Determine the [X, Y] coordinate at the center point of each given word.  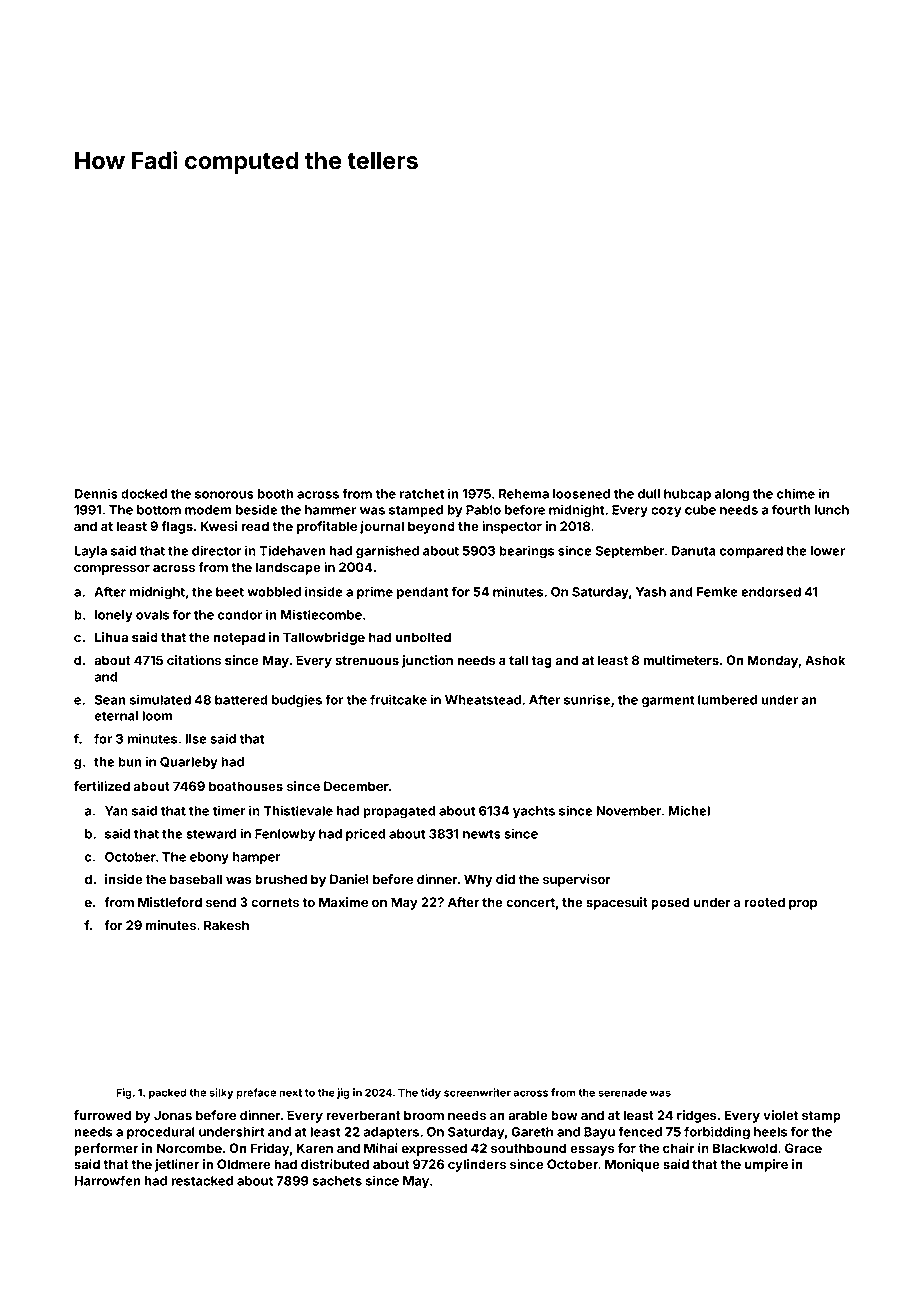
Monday [773, 661]
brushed [281, 879]
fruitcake [398, 699]
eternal [116, 716]
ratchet [422, 494]
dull [649, 494]
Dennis [96, 493]
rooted [765, 902]
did [505, 879]
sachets [337, 1181]
